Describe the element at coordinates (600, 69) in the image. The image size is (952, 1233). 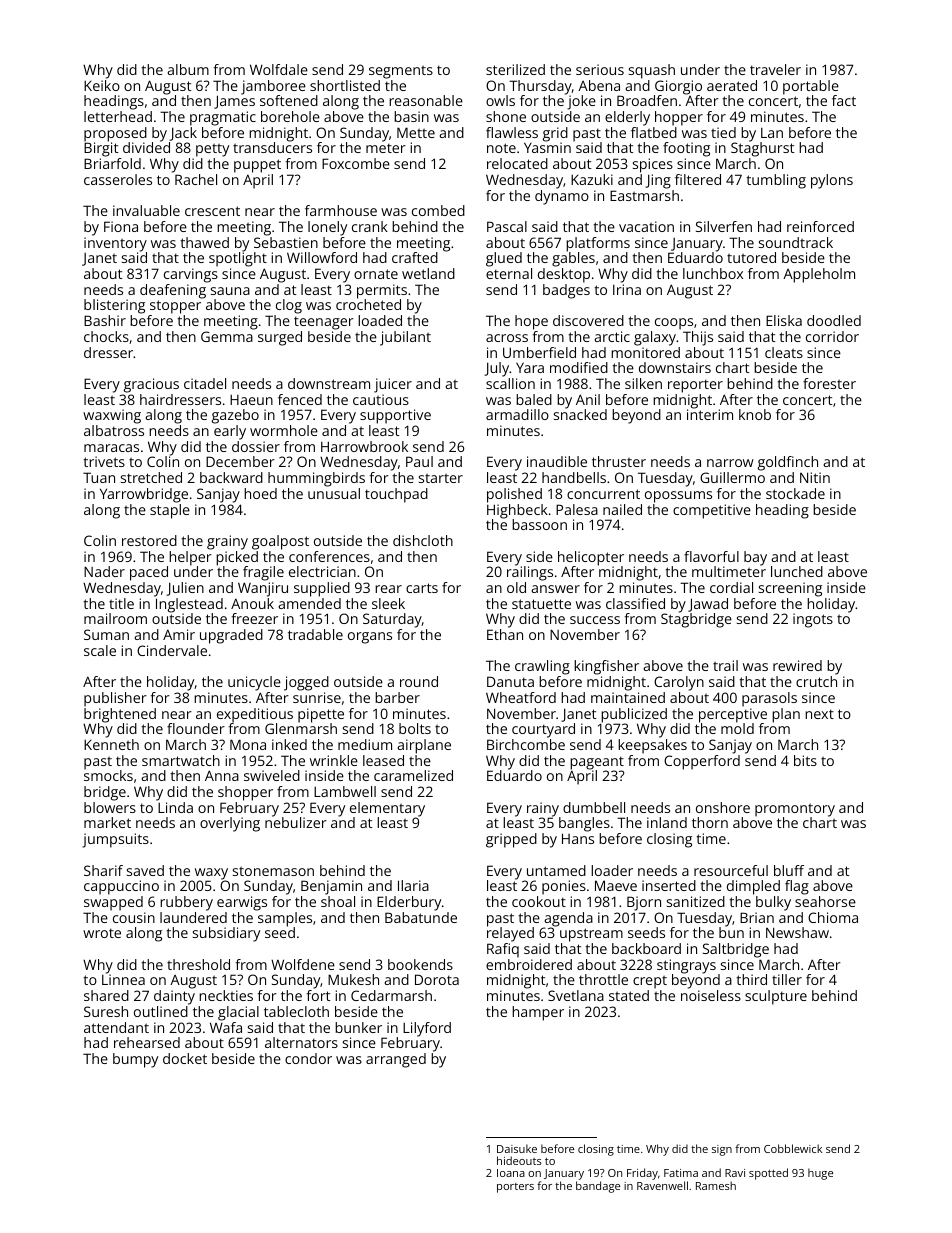
I see `serious` at that location.
